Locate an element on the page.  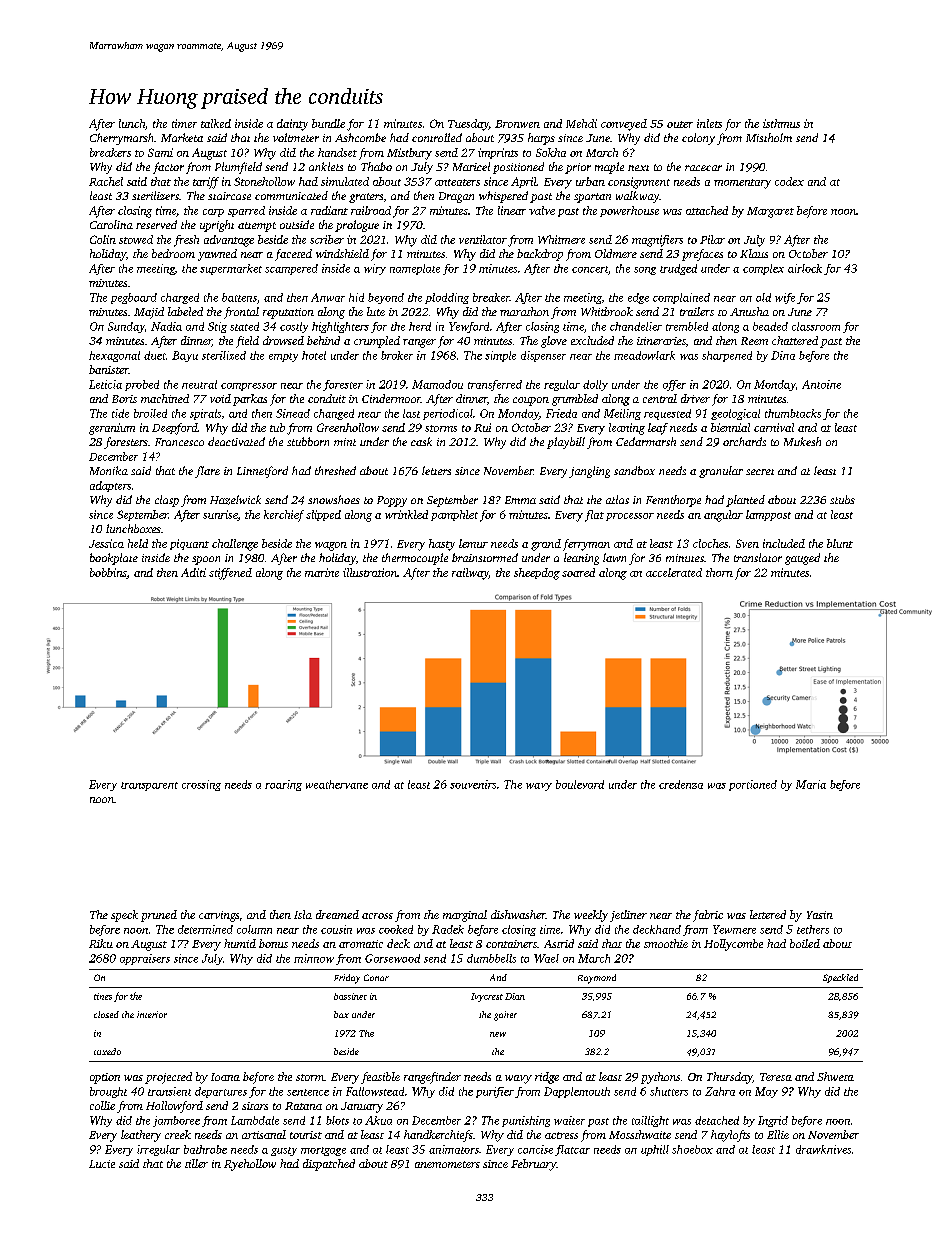
hexagonal is located at coordinates (114, 356).
